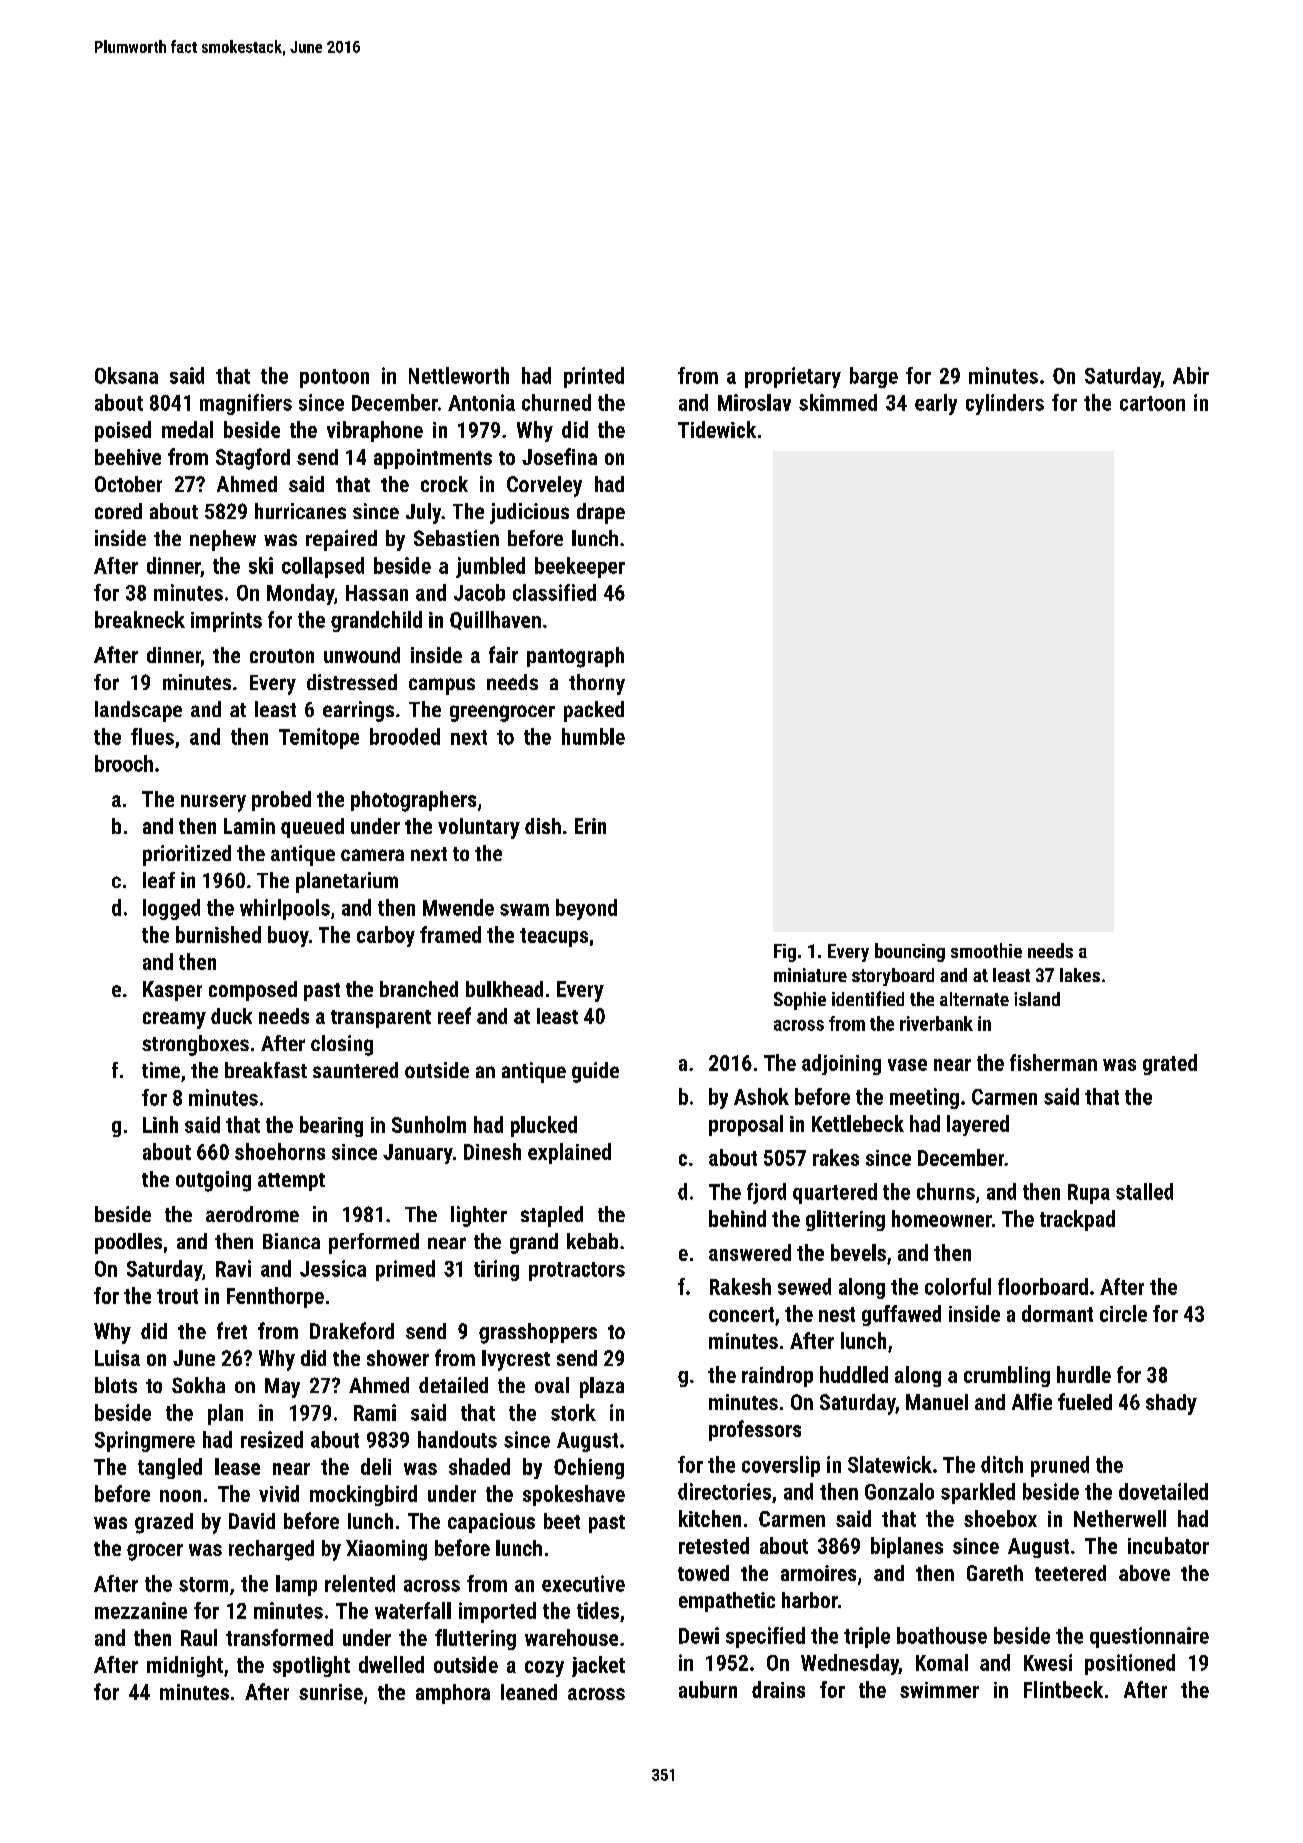  Describe the element at coordinates (1171, 1404) in the screenshot. I see `shady` at that location.
